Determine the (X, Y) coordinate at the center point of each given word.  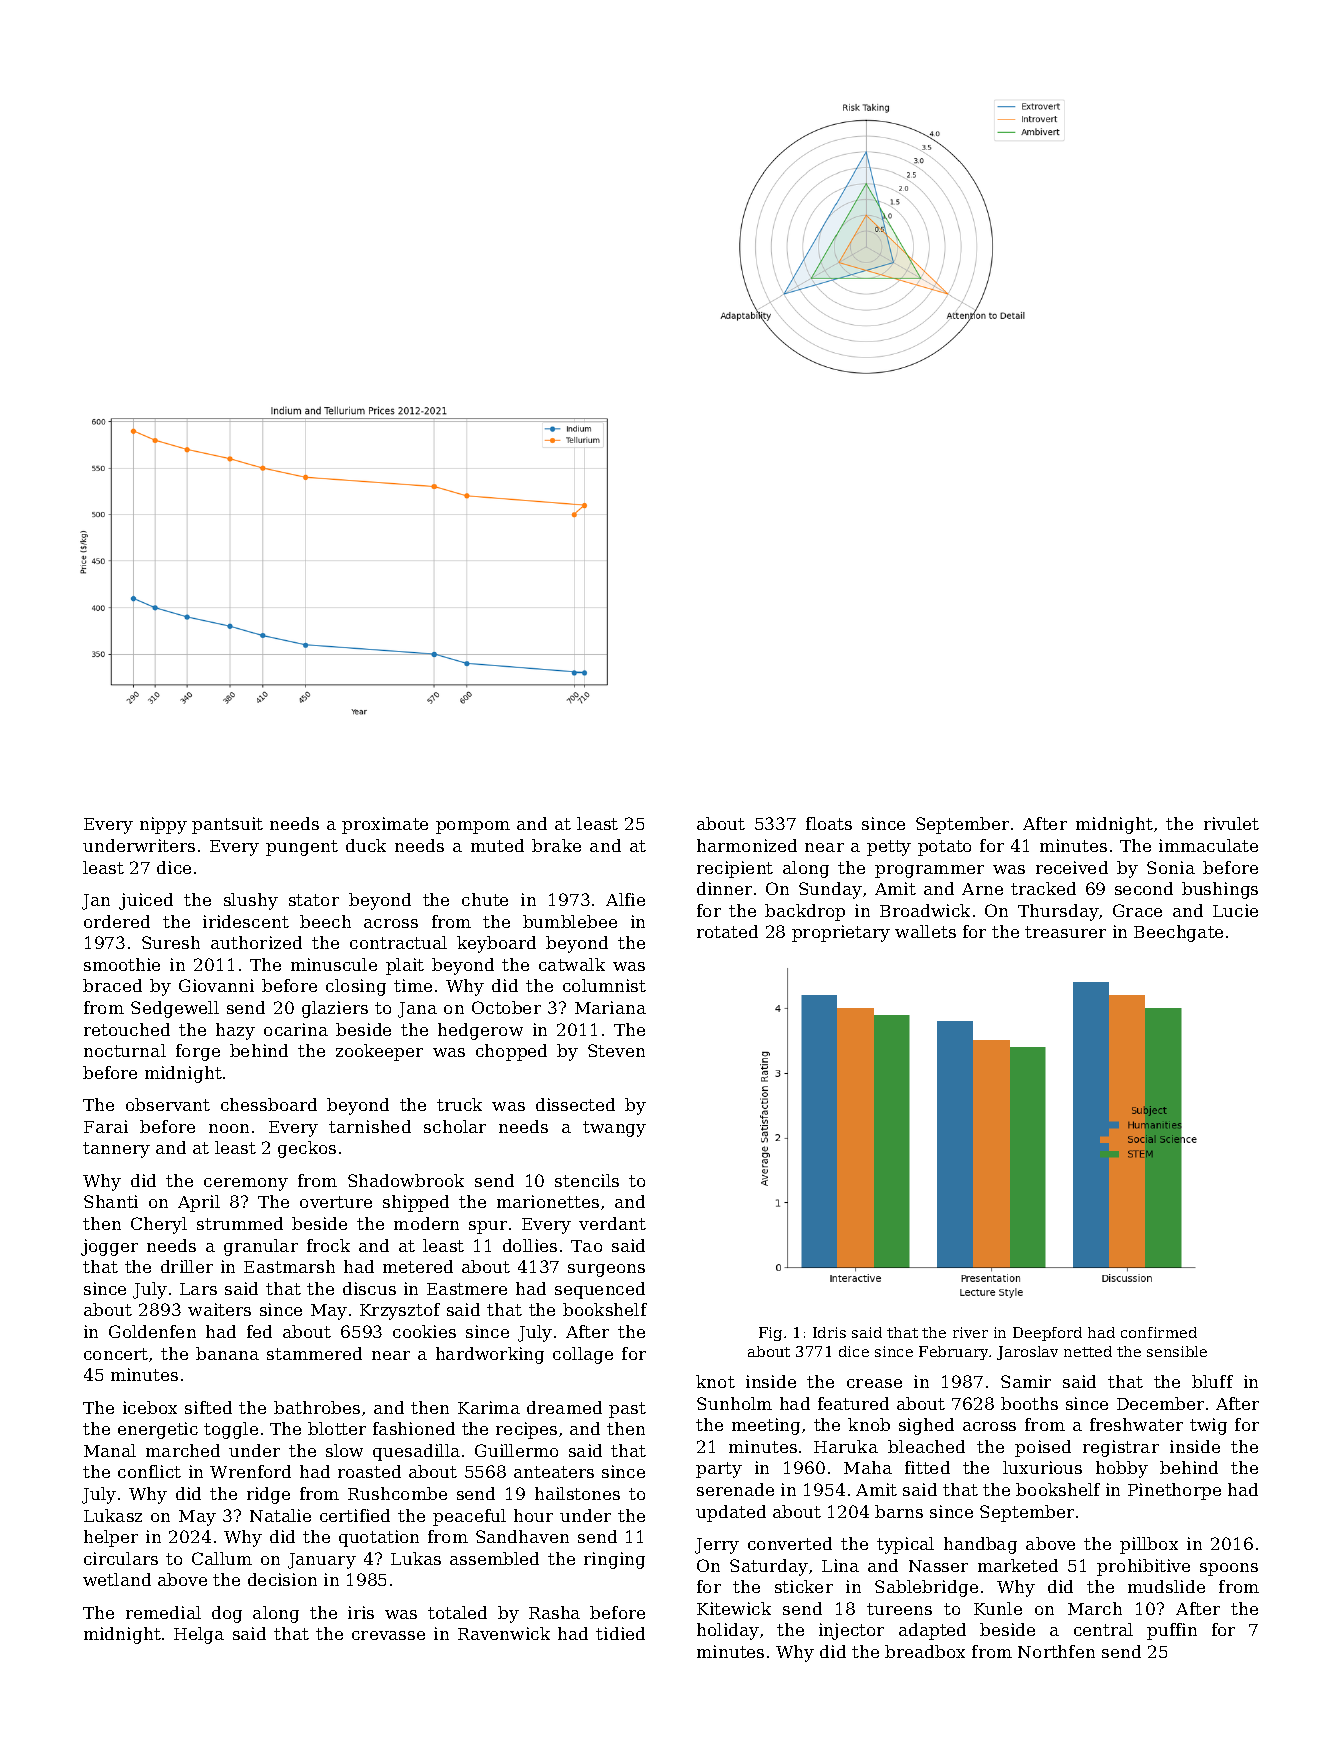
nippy (163, 825)
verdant (612, 1223)
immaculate (1208, 845)
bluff (1212, 1381)
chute (485, 899)
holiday (728, 1631)
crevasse (388, 1635)
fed (259, 1331)
